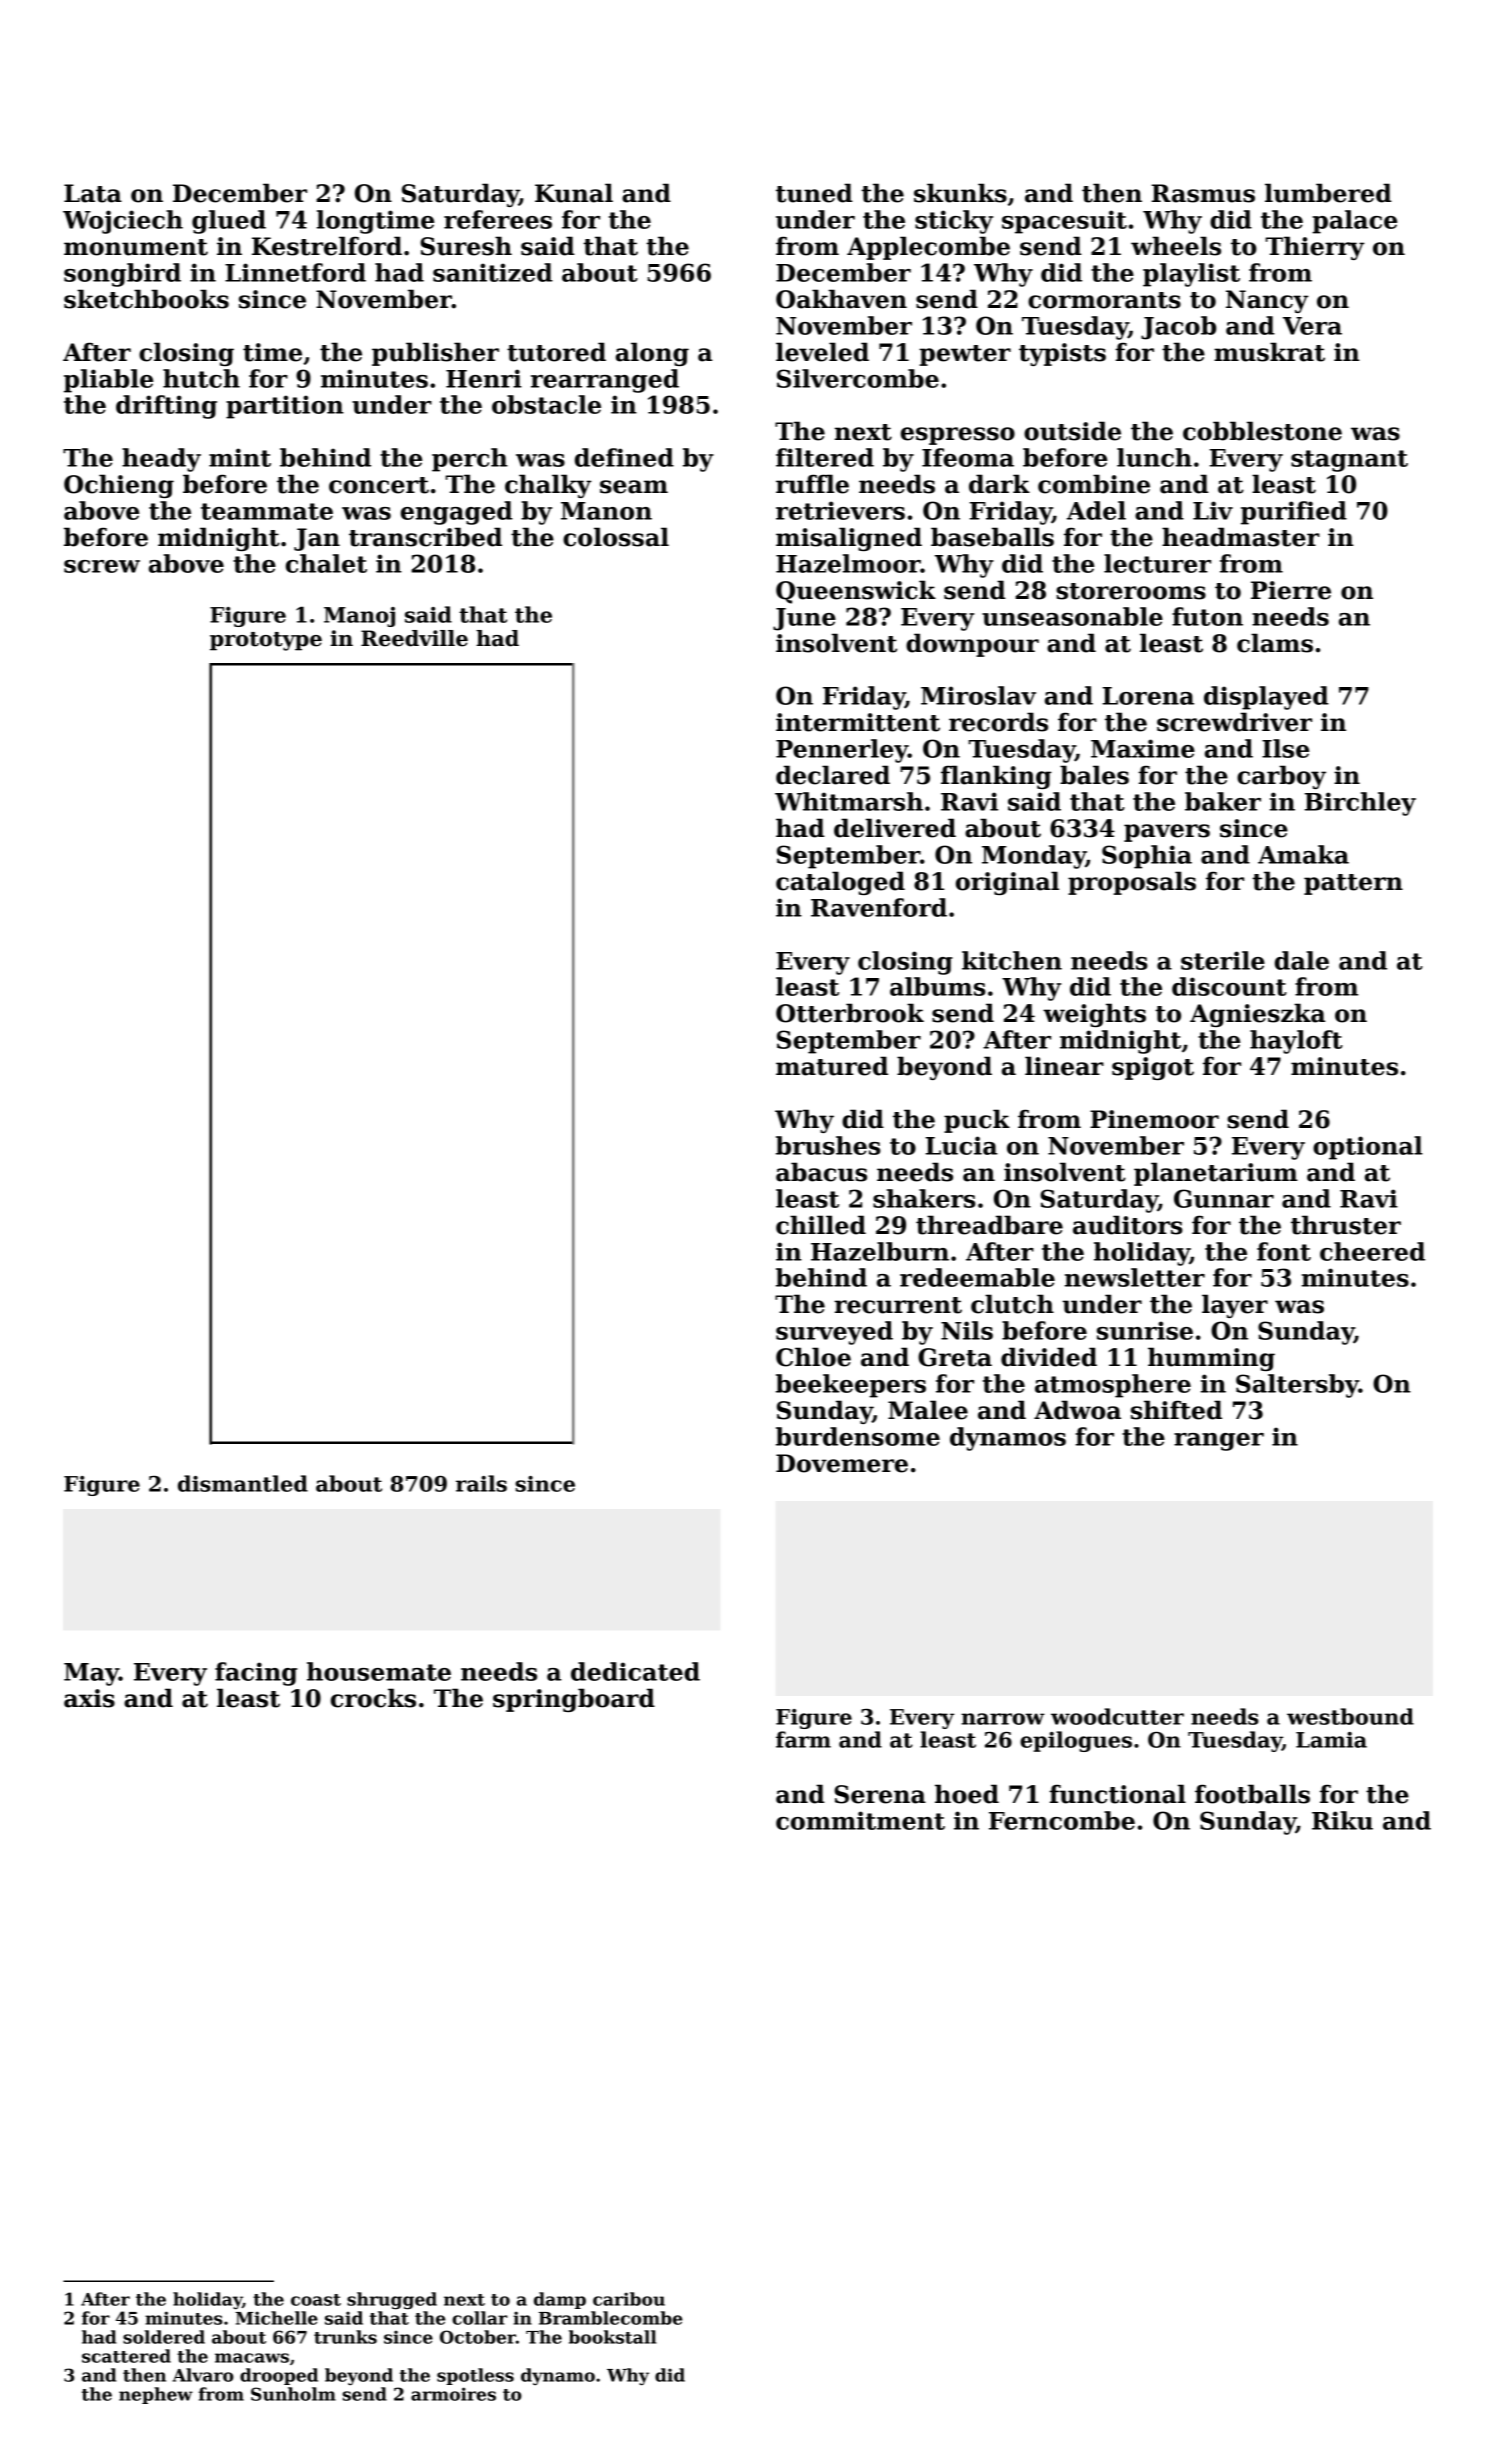  I want to click on dismantled, so click(243, 1483).
